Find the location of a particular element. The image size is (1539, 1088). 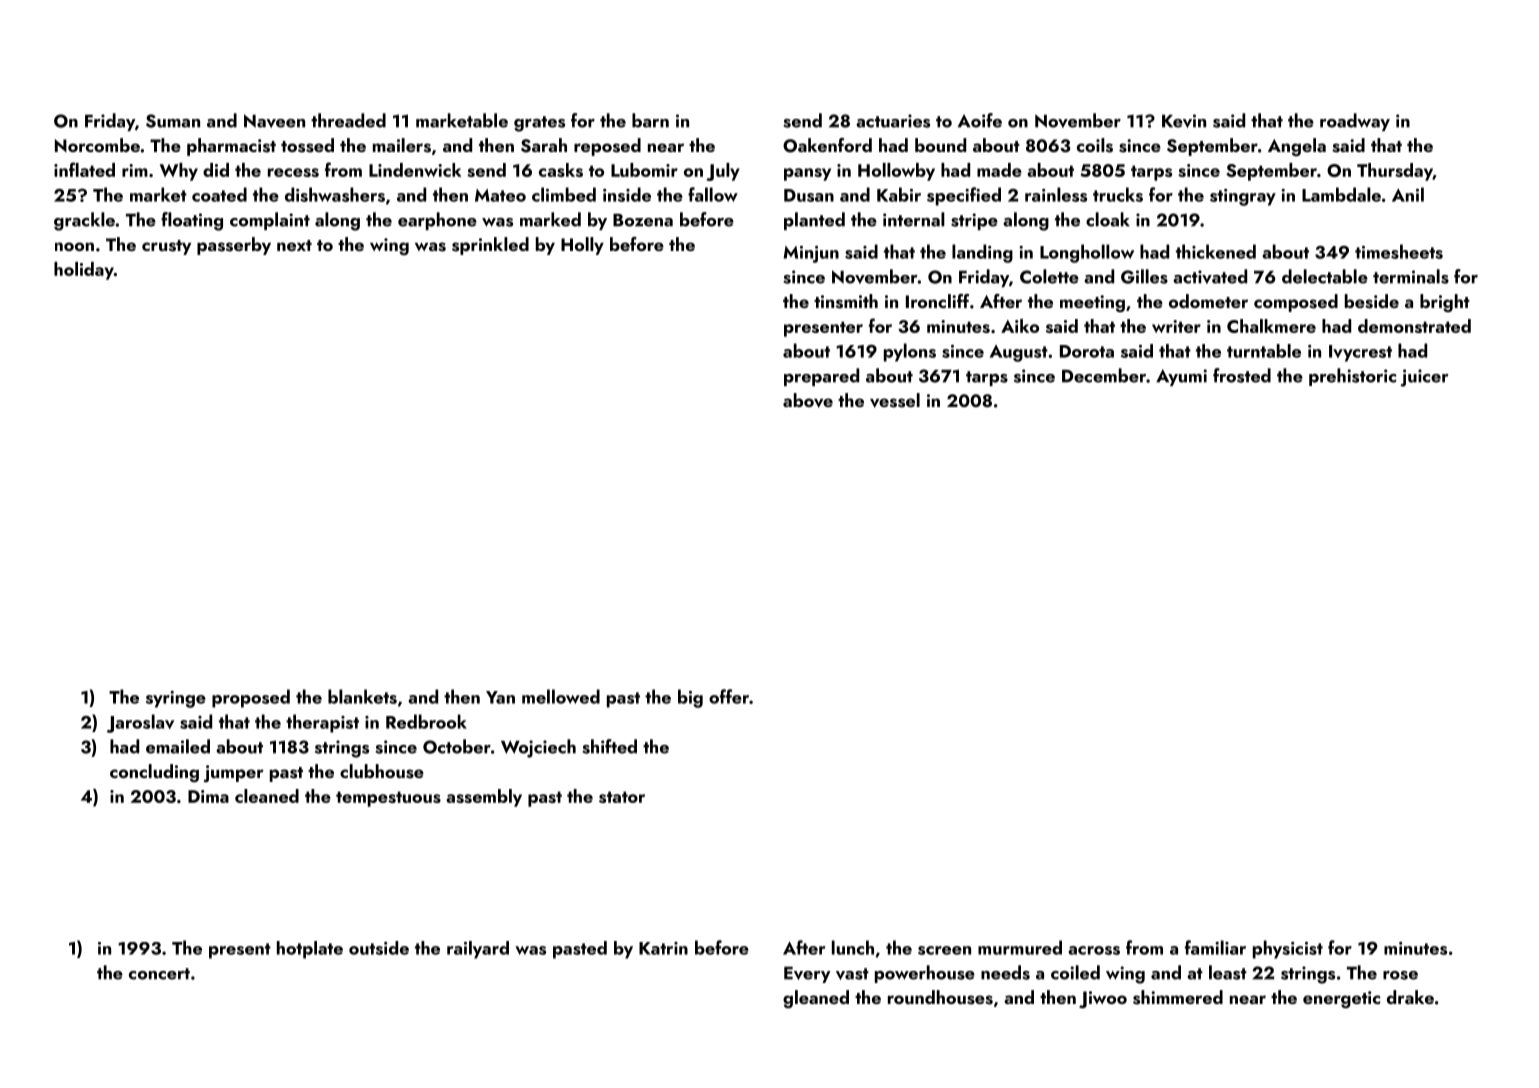

Gilles is located at coordinates (1144, 276).
